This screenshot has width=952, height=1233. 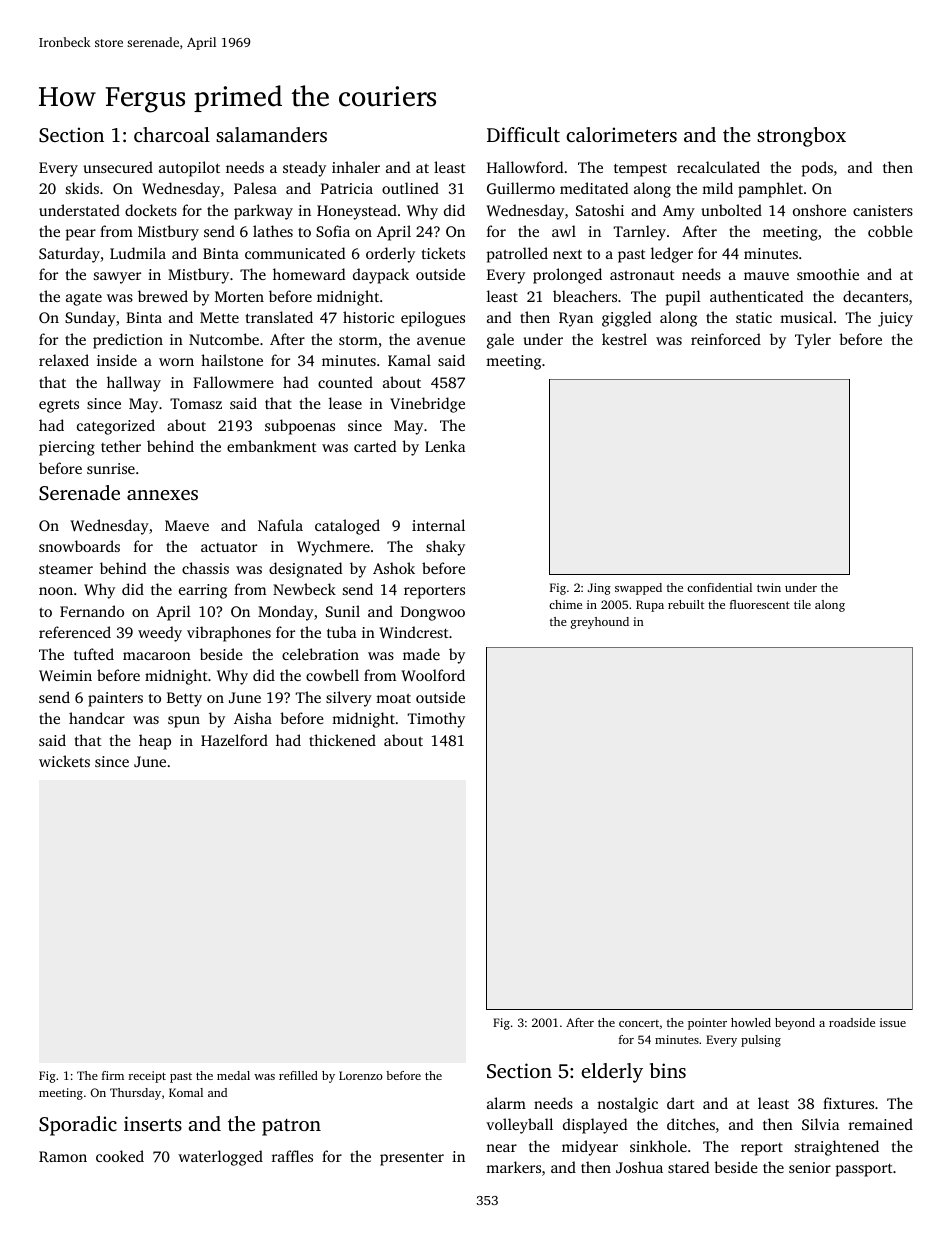 What do you see at coordinates (63, 1156) in the screenshot?
I see `Ramon` at bounding box center [63, 1156].
